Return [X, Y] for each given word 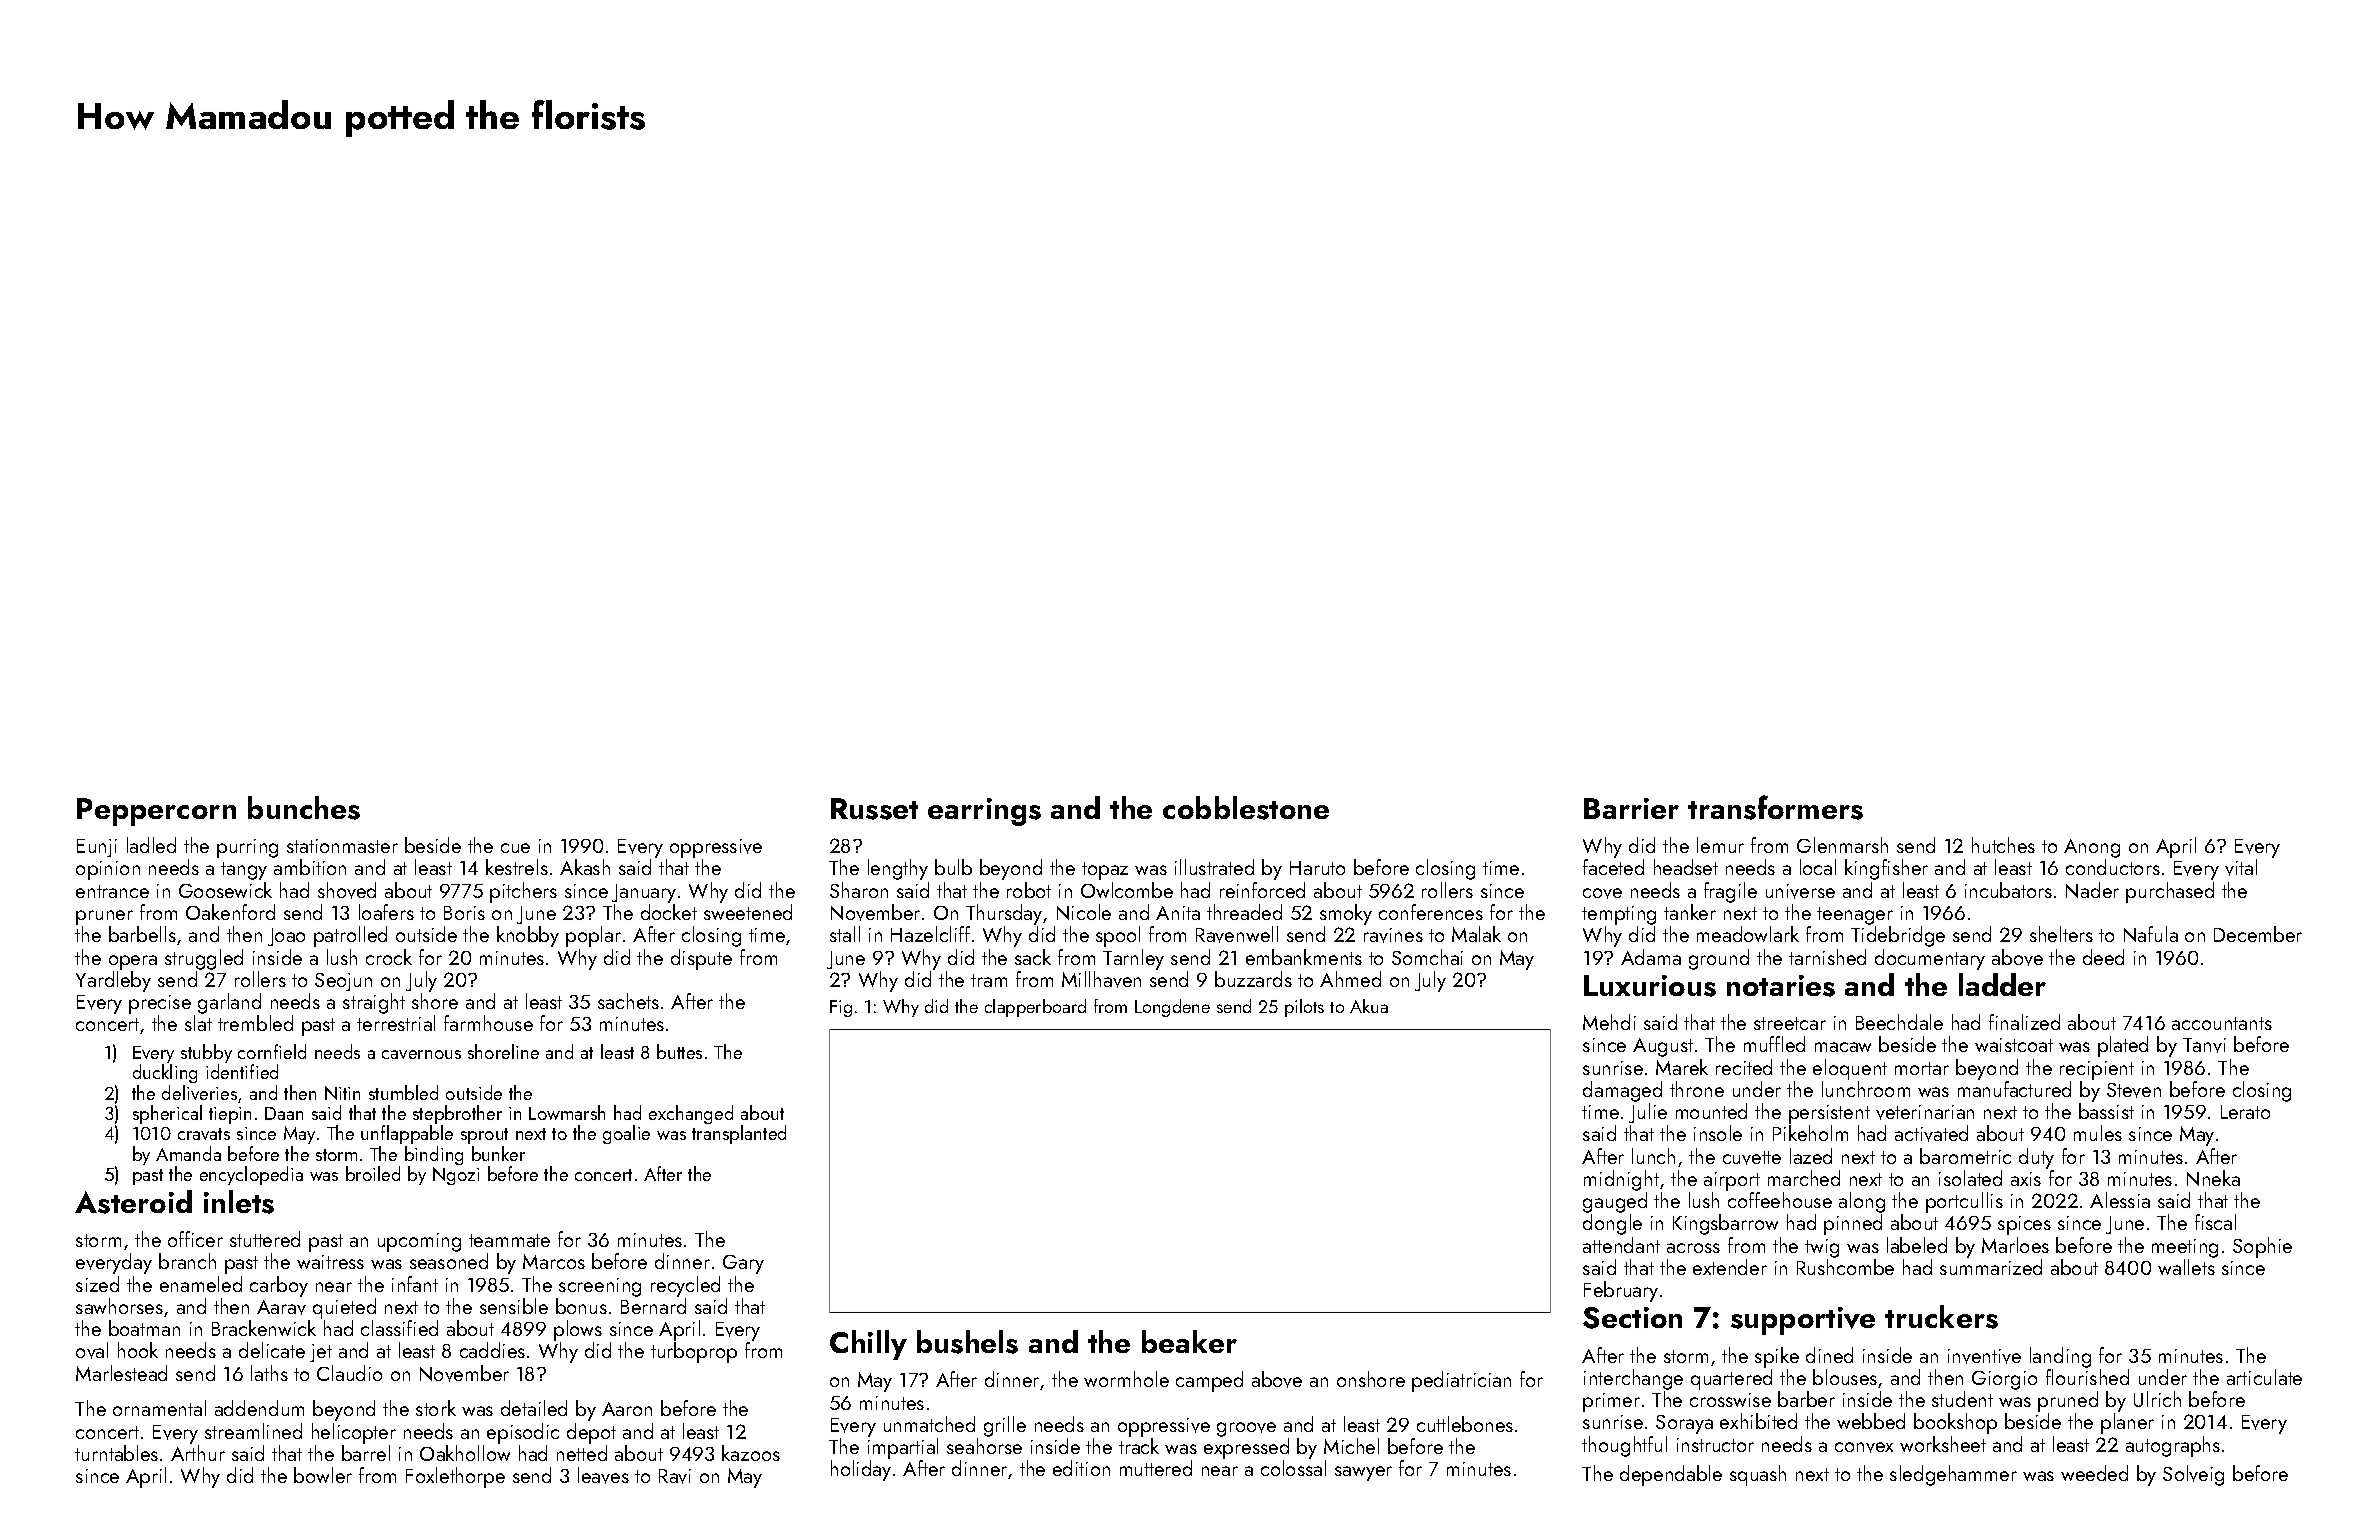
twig [1822, 1248]
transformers [1775, 807]
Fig [841, 1008]
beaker [1189, 1341]
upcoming [419, 1242]
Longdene [1172, 1008]
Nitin [342, 1093]
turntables [116, 1453]
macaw [1843, 1047]
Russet [874, 809]
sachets [628, 1001]
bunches [304, 808]
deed [2103, 957]
